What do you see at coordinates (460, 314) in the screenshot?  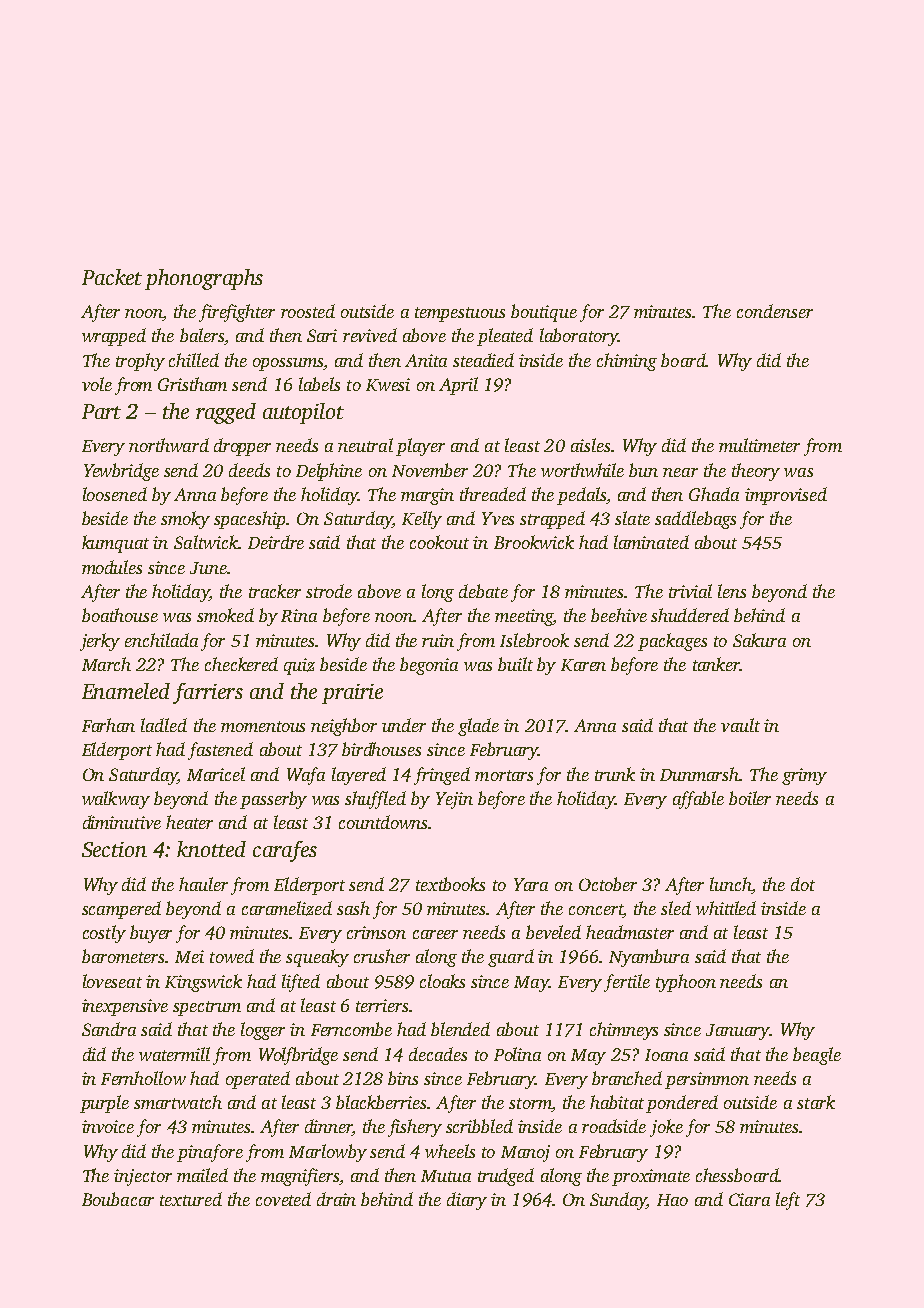 I see `tempestuous` at bounding box center [460, 314].
